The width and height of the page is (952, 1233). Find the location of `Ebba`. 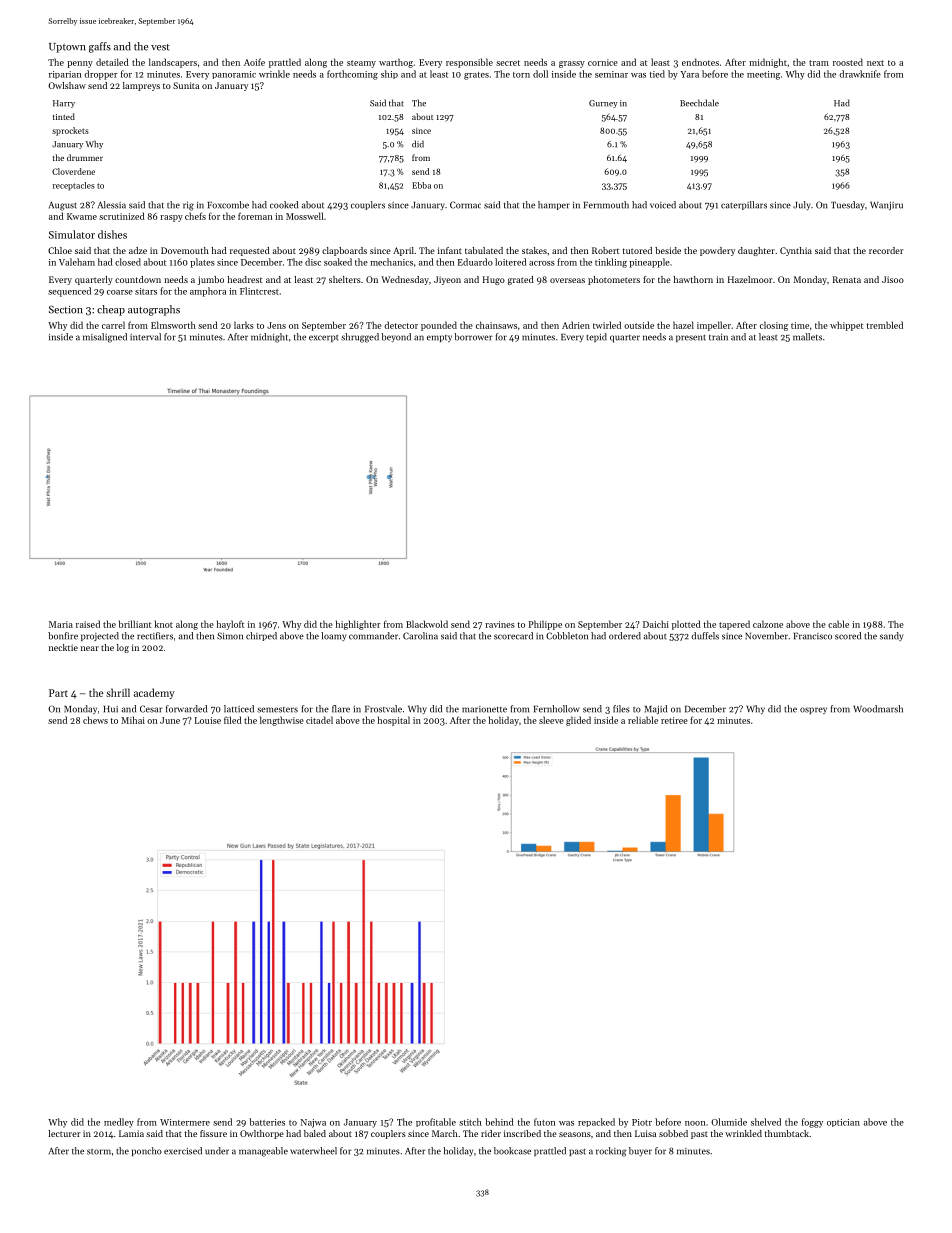

Ebba is located at coordinates (421, 185).
